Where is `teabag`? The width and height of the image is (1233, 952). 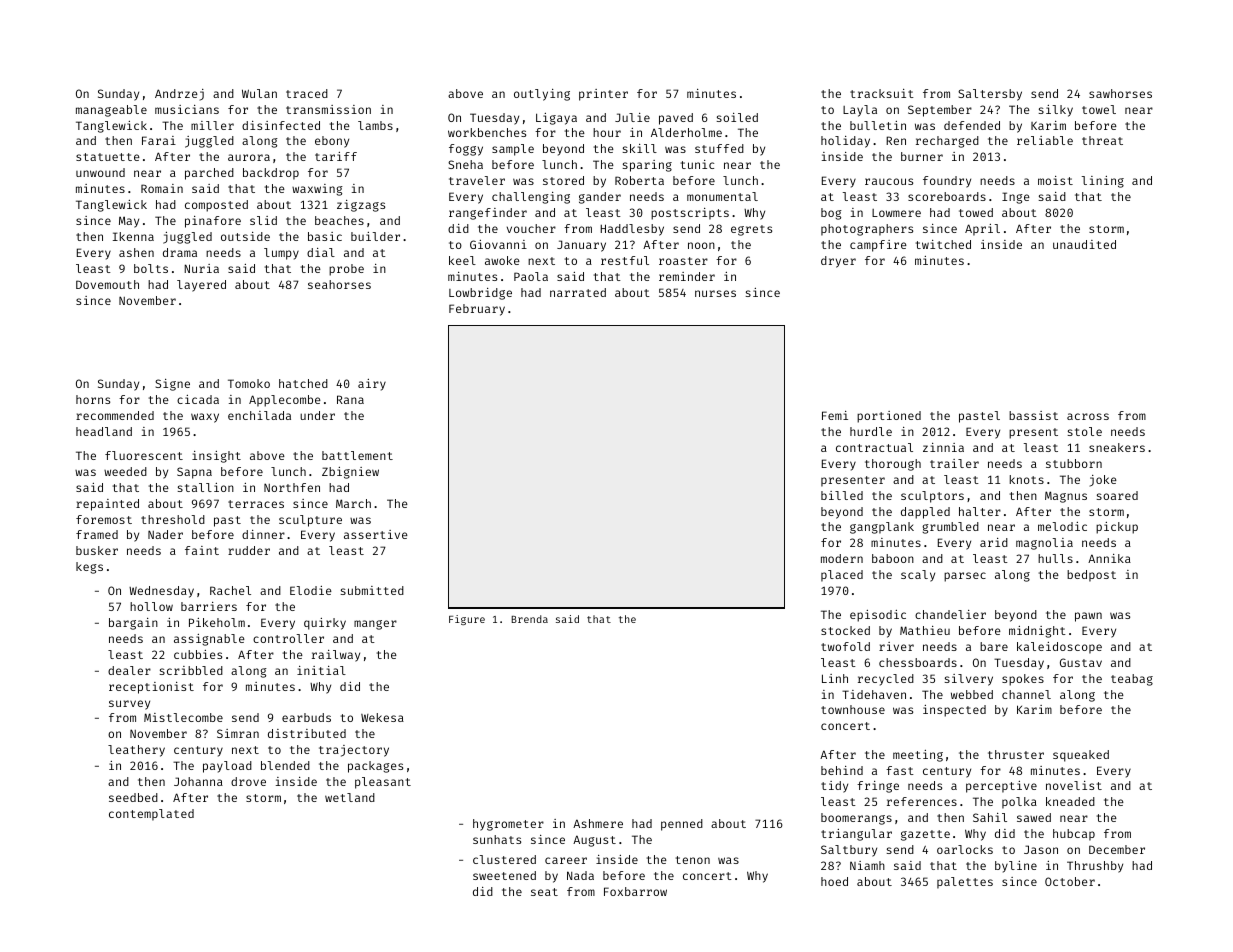 teabag is located at coordinates (1132, 680).
